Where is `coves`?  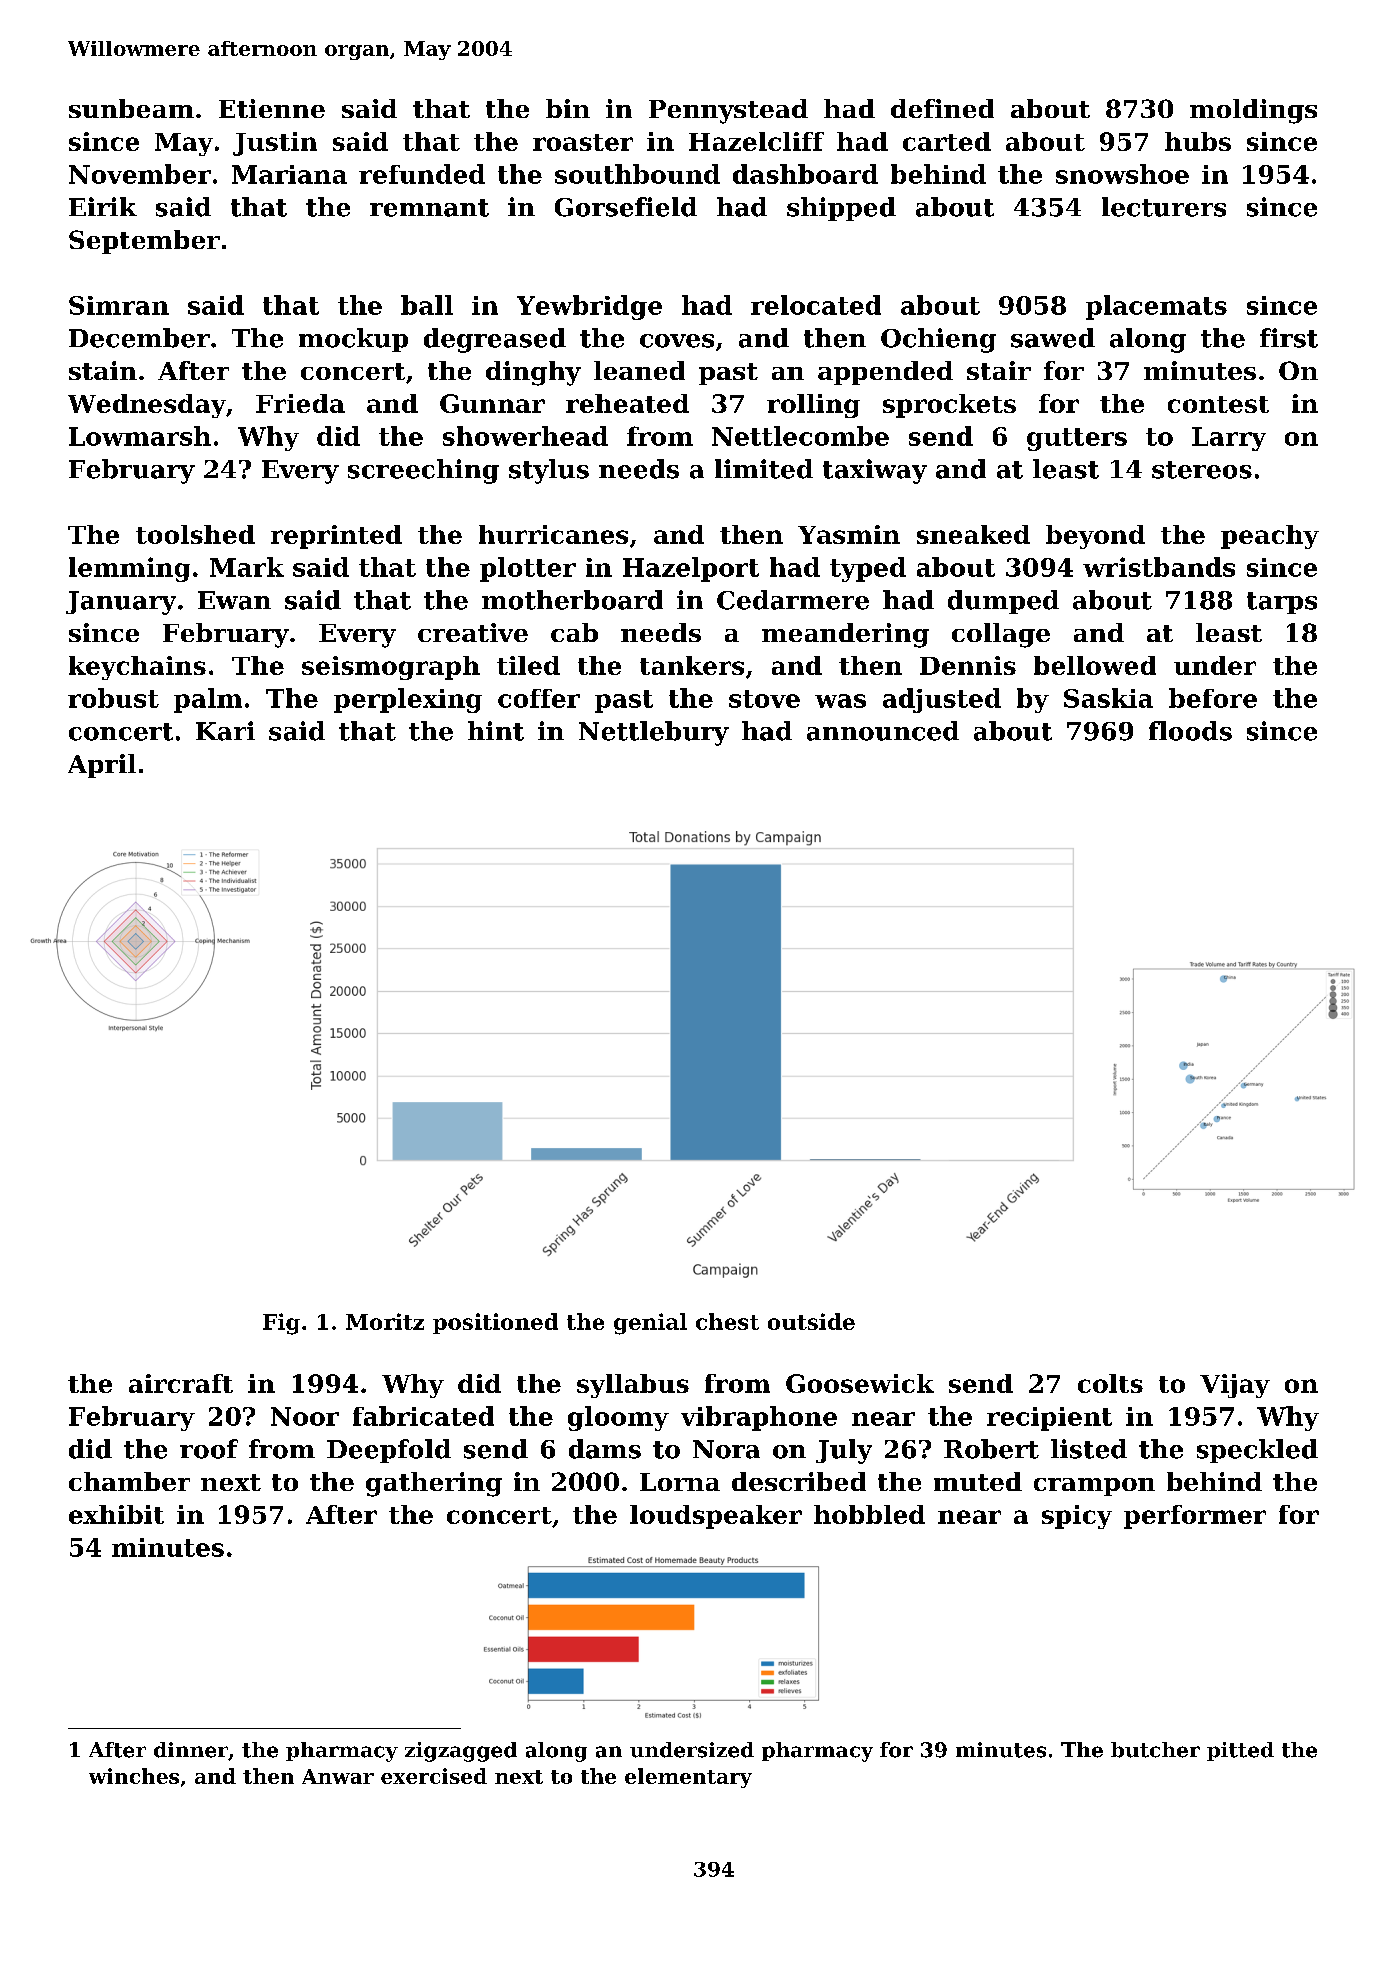 coves is located at coordinates (677, 341).
